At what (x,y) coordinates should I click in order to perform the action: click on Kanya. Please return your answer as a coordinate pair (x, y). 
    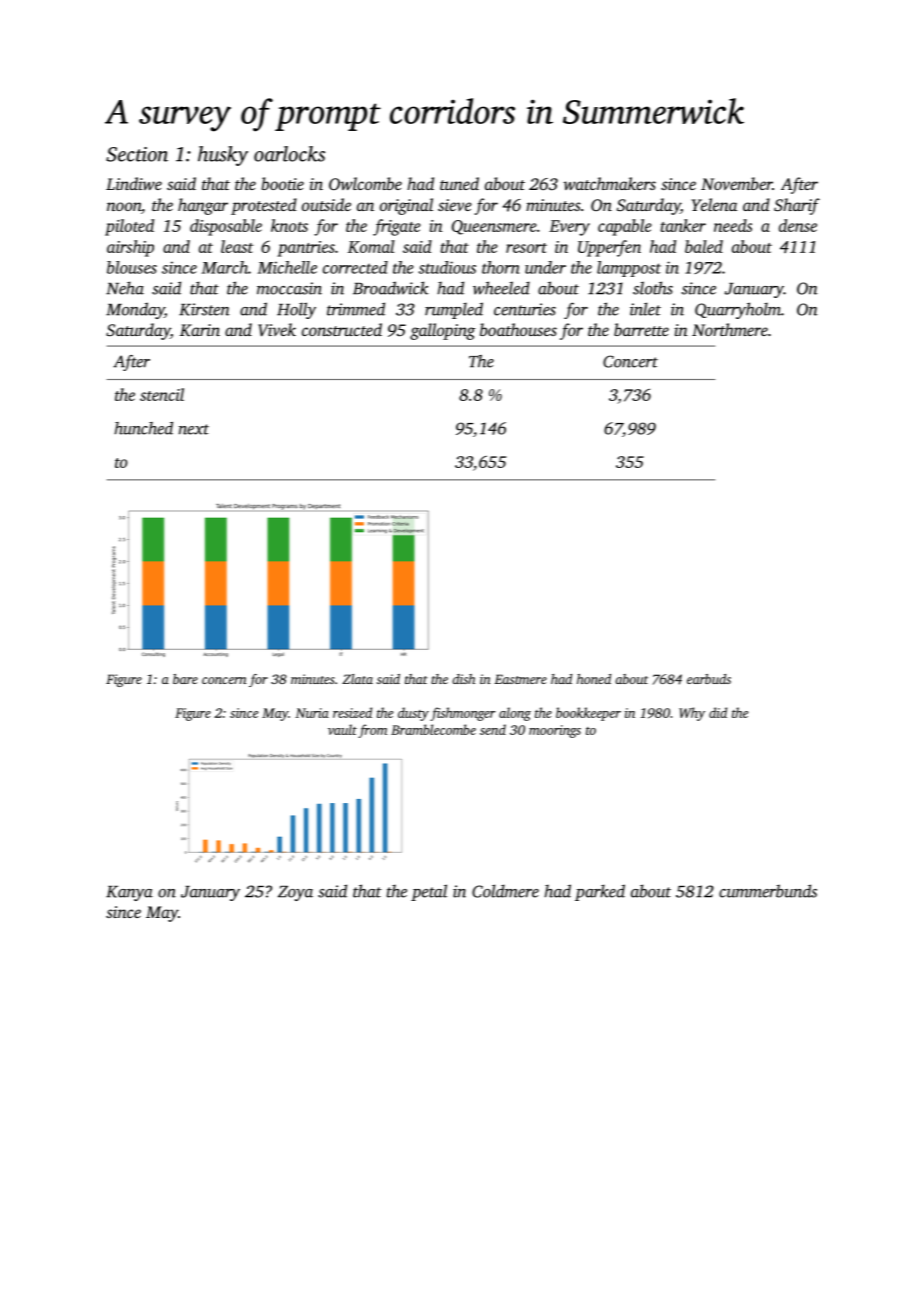
    Looking at the image, I should click on (129, 893).
